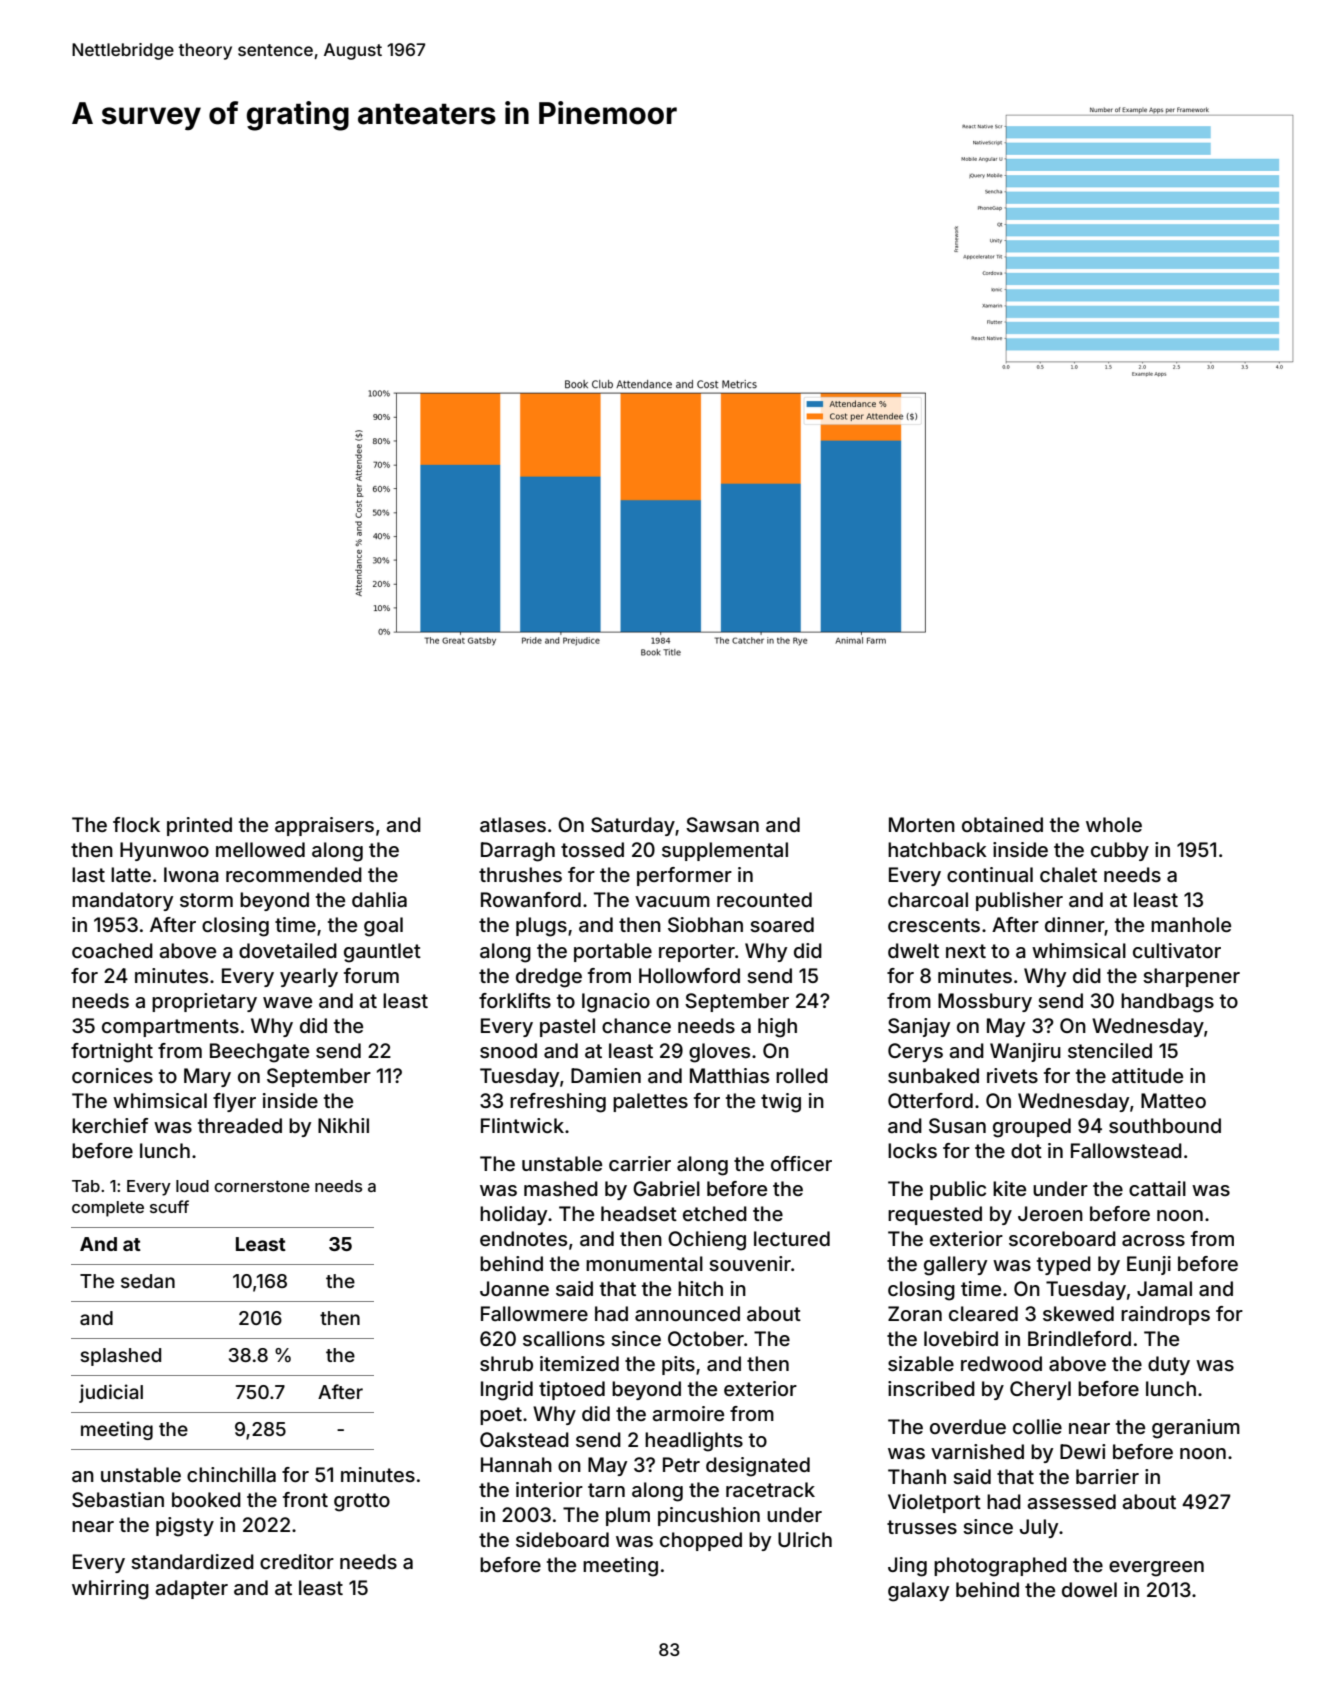 The image size is (1317, 1704). I want to click on soared, so click(782, 924).
